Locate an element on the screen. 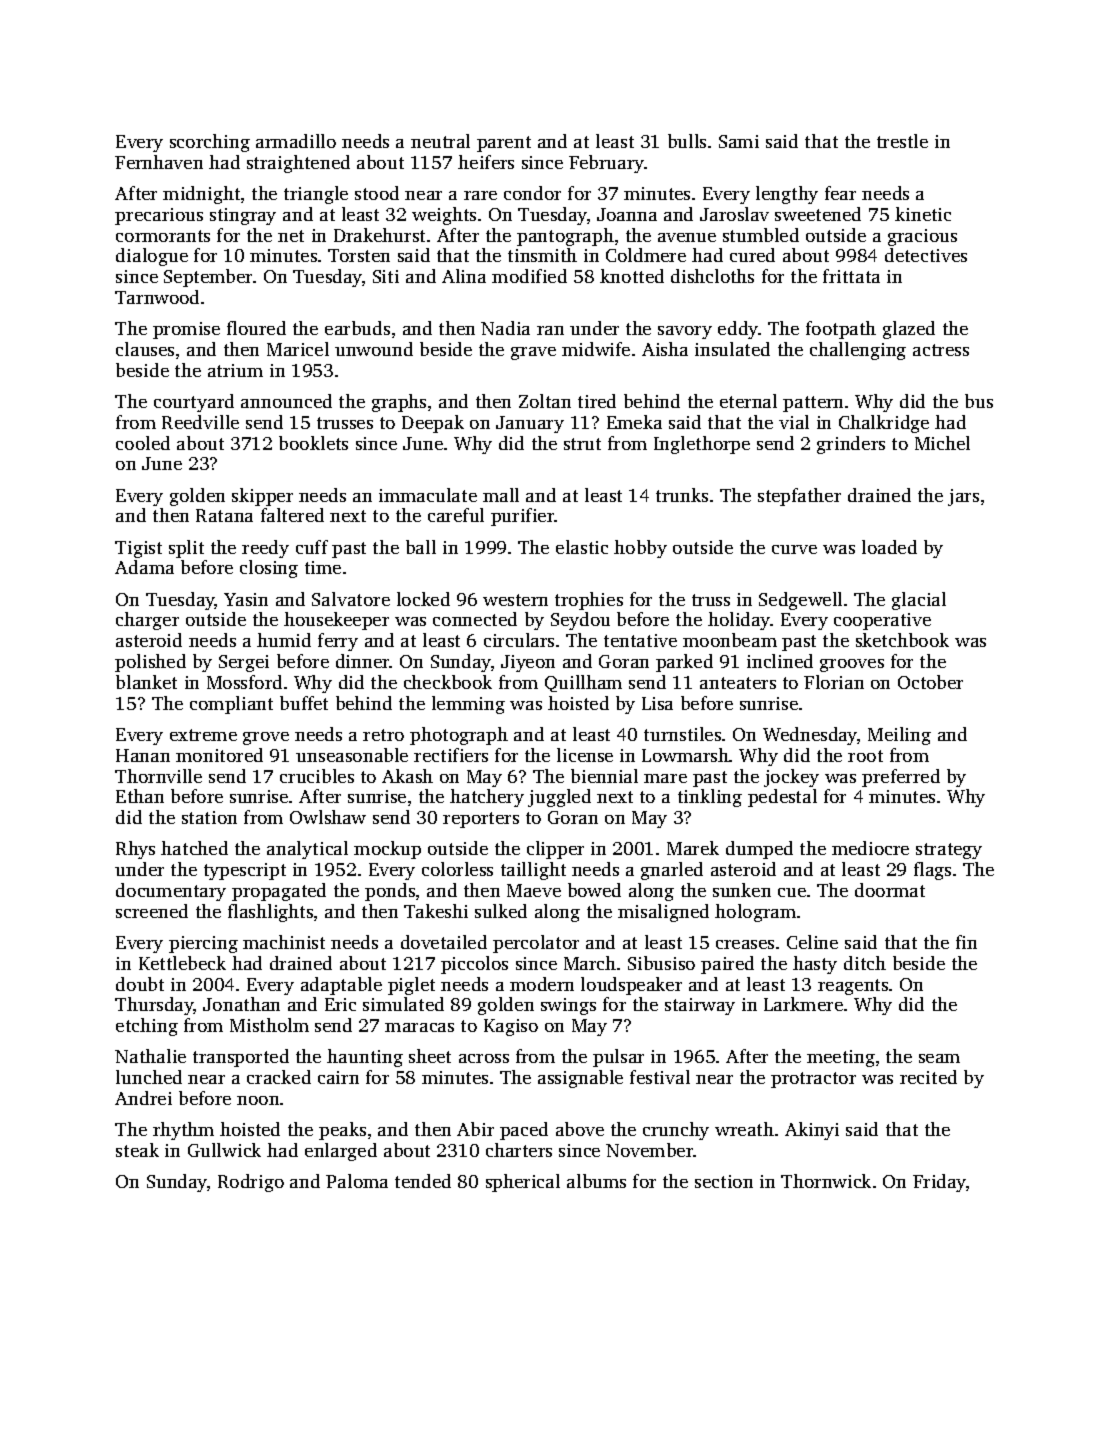 This screenshot has height=1440, width=1113. Zoltan is located at coordinates (545, 401).
